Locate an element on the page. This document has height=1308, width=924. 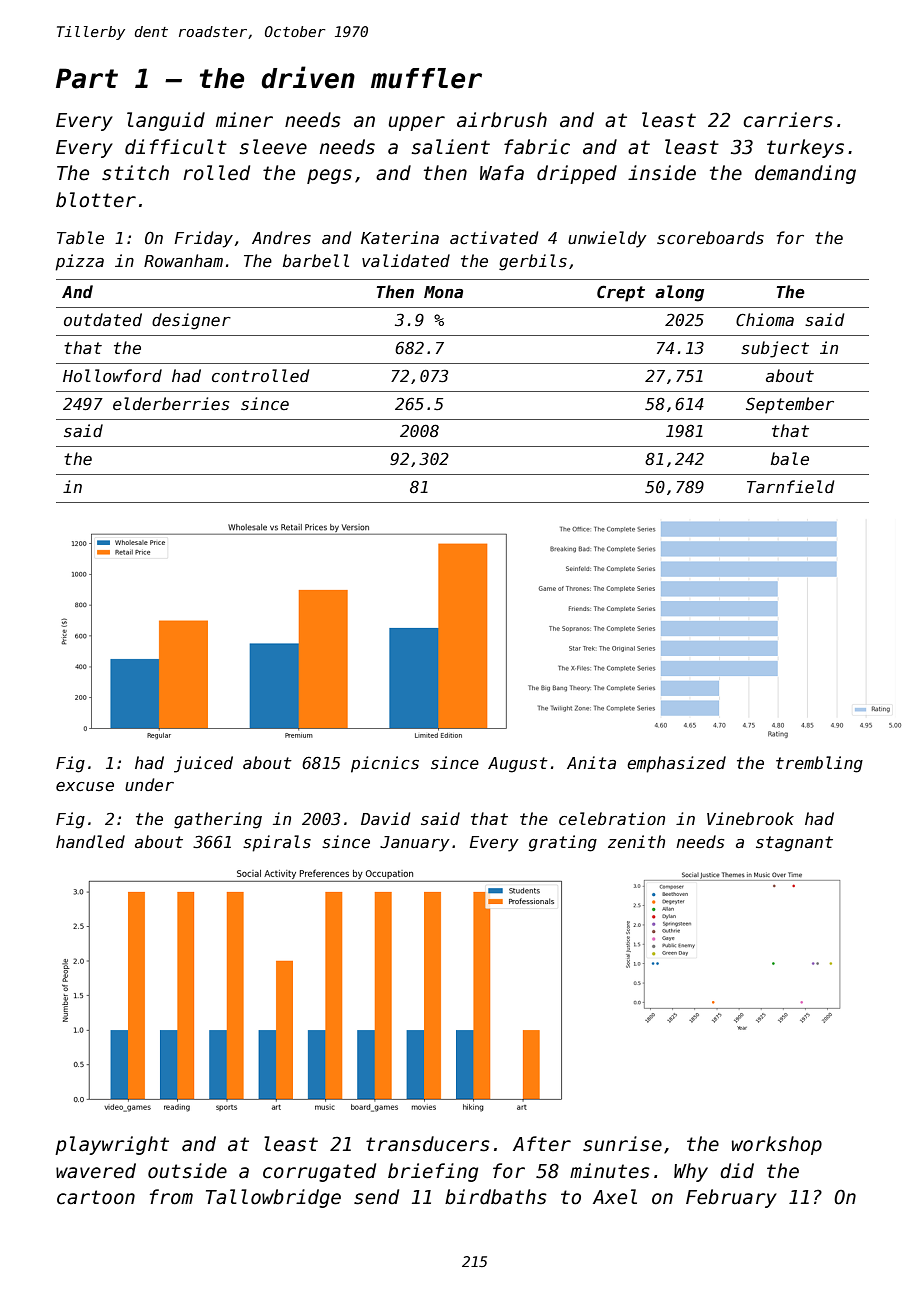
juiced is located at coordinates (203, 764).
